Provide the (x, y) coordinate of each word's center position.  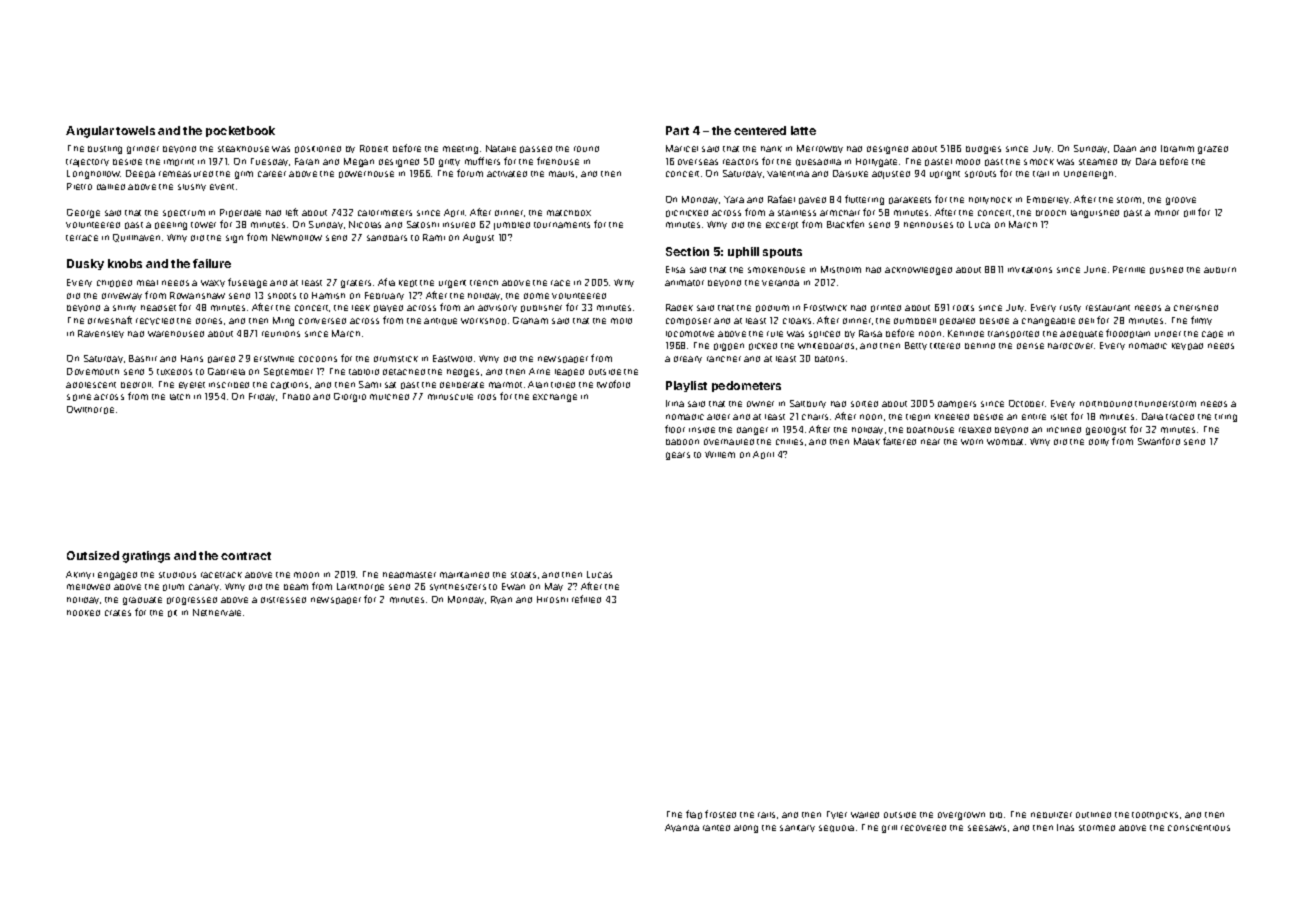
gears (678, 456)
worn (972, 442)
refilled (586, 599)
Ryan (501, 600)
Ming (283, 321)
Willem (720, 454)
